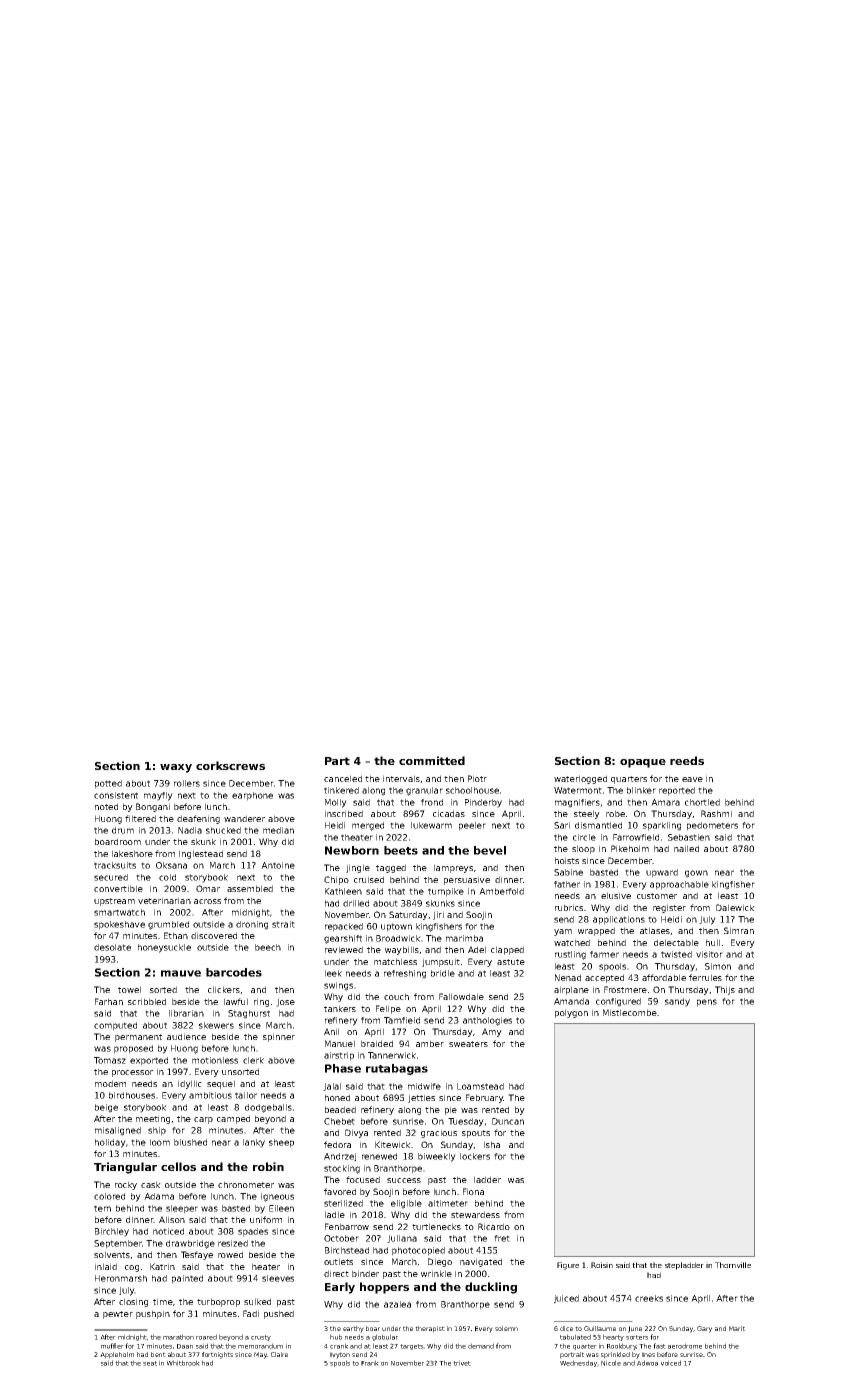 The height and width of the screenshot is (1400, 849). Describe the element at coordinates (687, 760) in the screenshot. I see `reeds` at that location.
